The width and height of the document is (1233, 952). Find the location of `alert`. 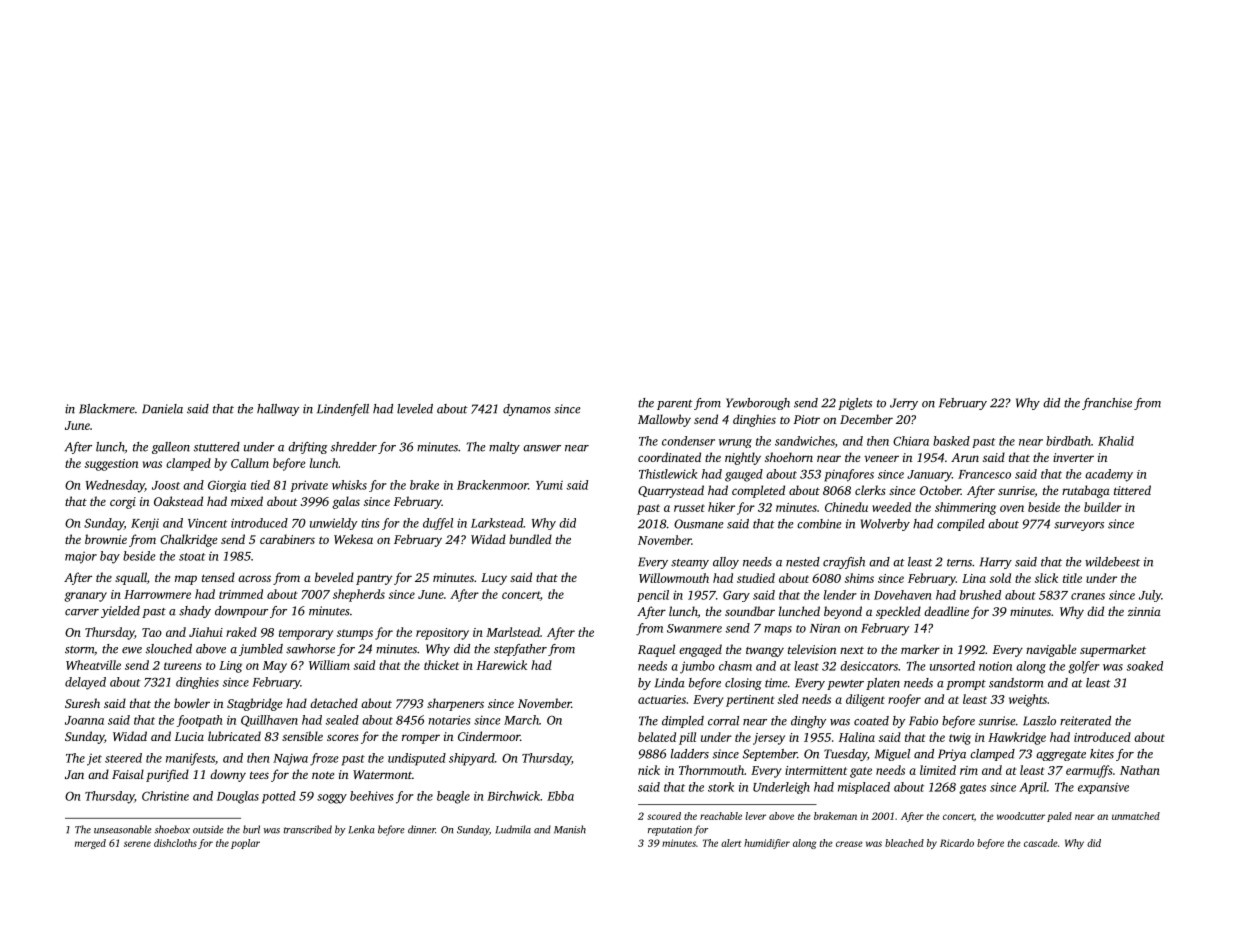

alert is located at coordinates (731, 843).
